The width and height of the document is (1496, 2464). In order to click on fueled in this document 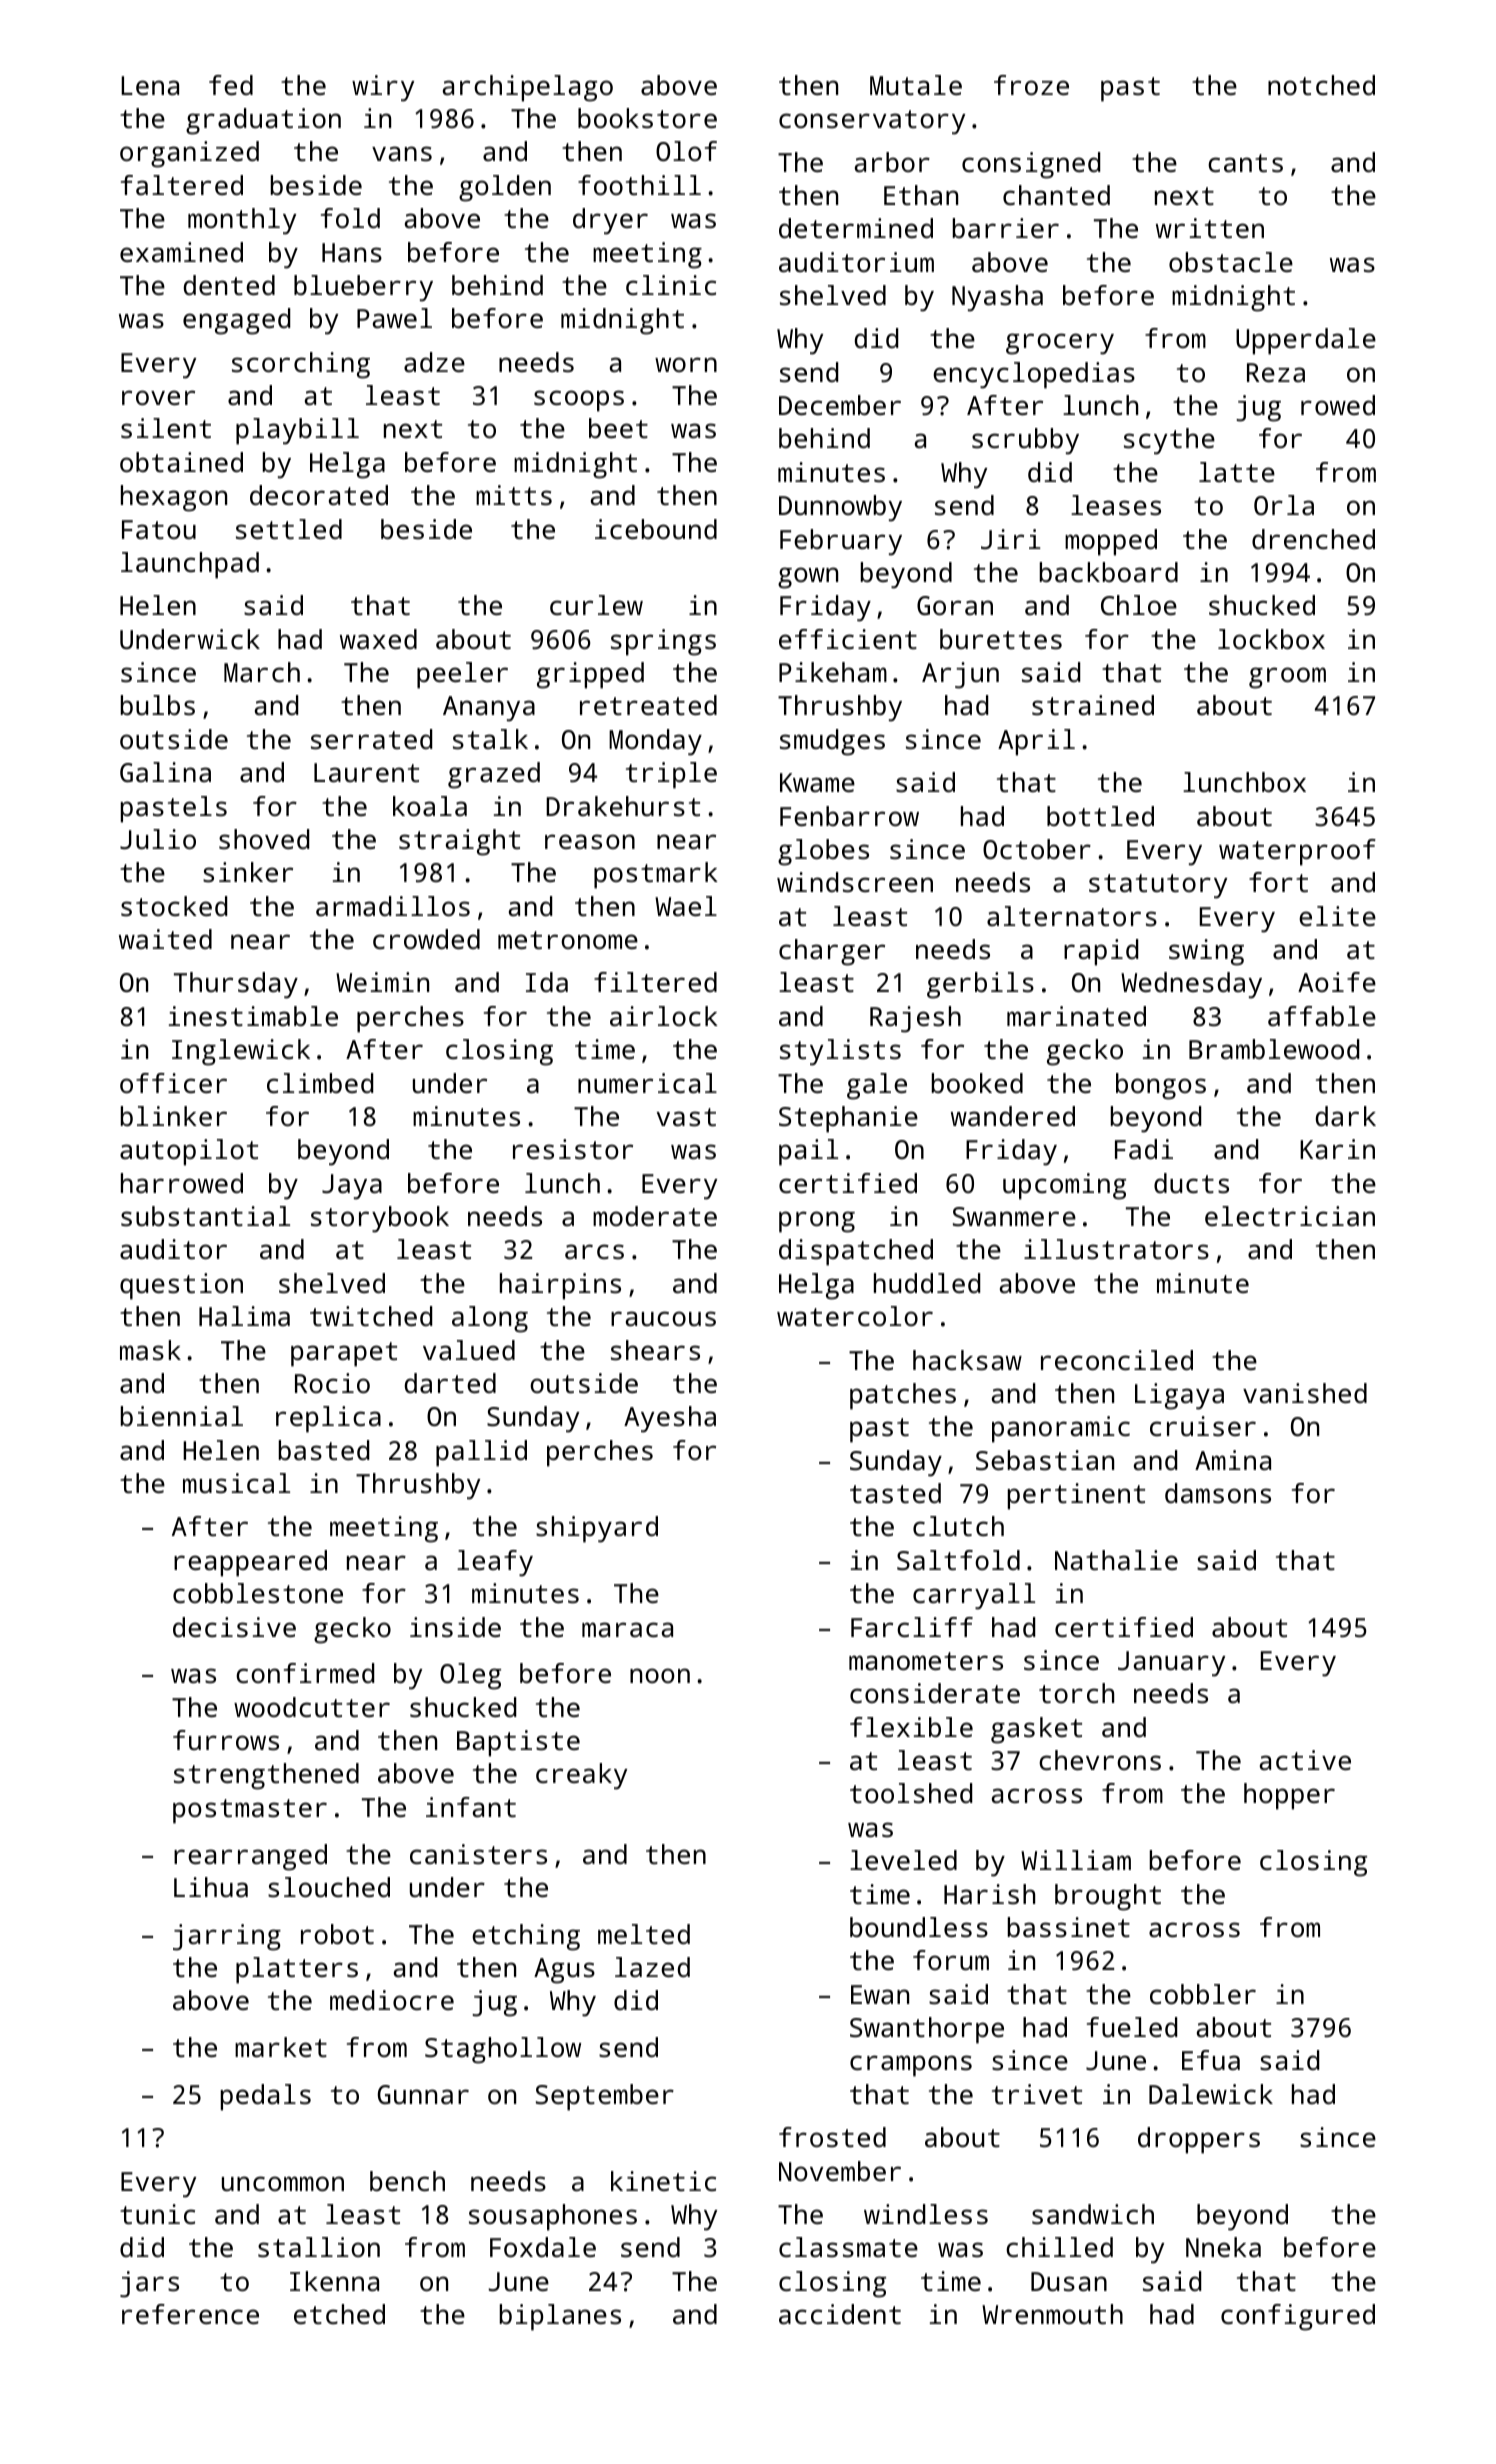, I will do `click(1132, 2027)`.
